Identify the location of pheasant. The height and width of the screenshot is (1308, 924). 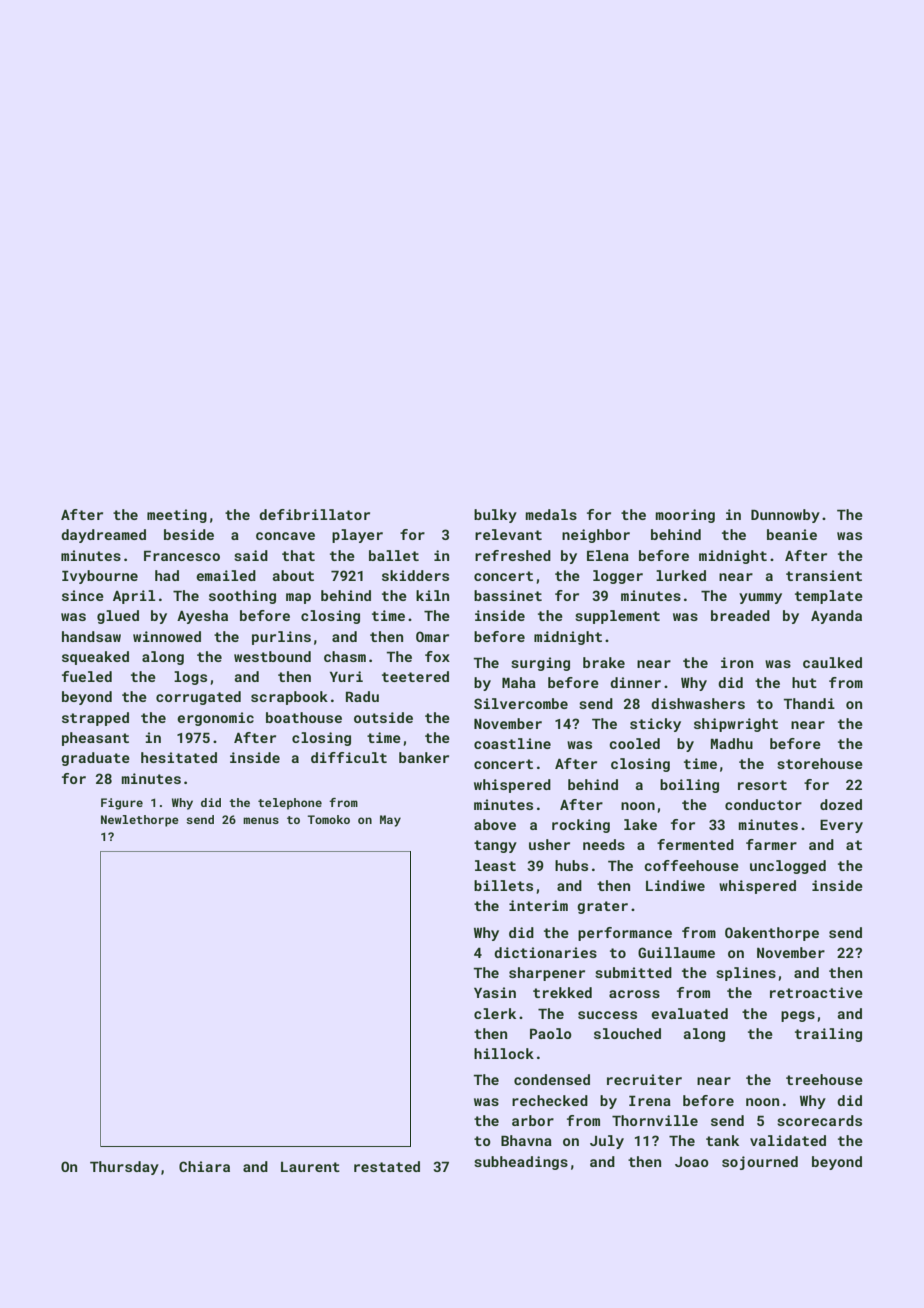
(95, 739).
